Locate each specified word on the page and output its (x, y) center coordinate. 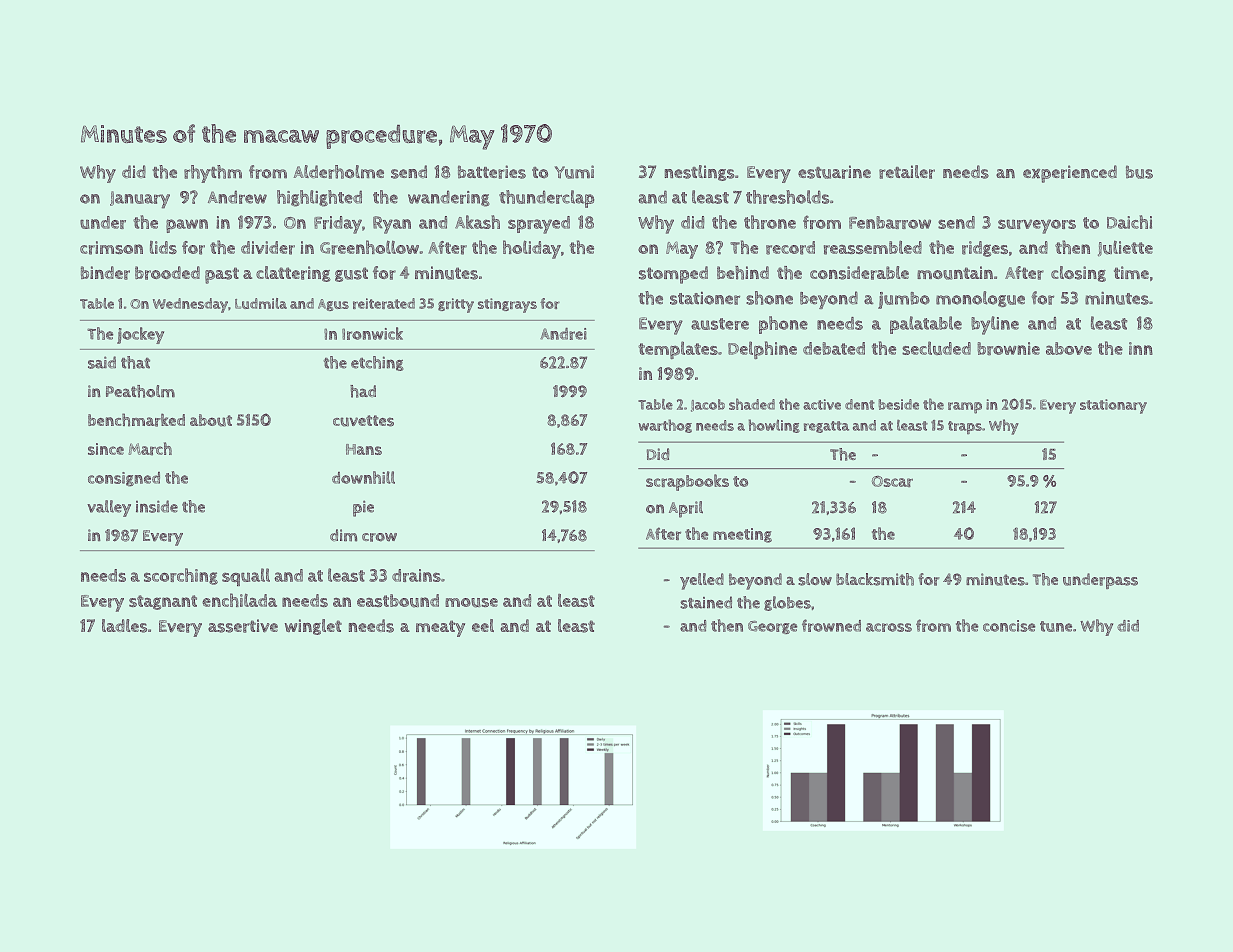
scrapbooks (687, 482)
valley (109, 508)
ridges (985, 249)
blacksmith (875, 579)
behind (743, 273)
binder (105, 273)
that (135, 362)
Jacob (708, 405)
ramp (965, 408)
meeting (742, 535)
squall (246, 577)
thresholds (787, 197)
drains (416, 575)
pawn (187, 226)
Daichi (1129, 222)
